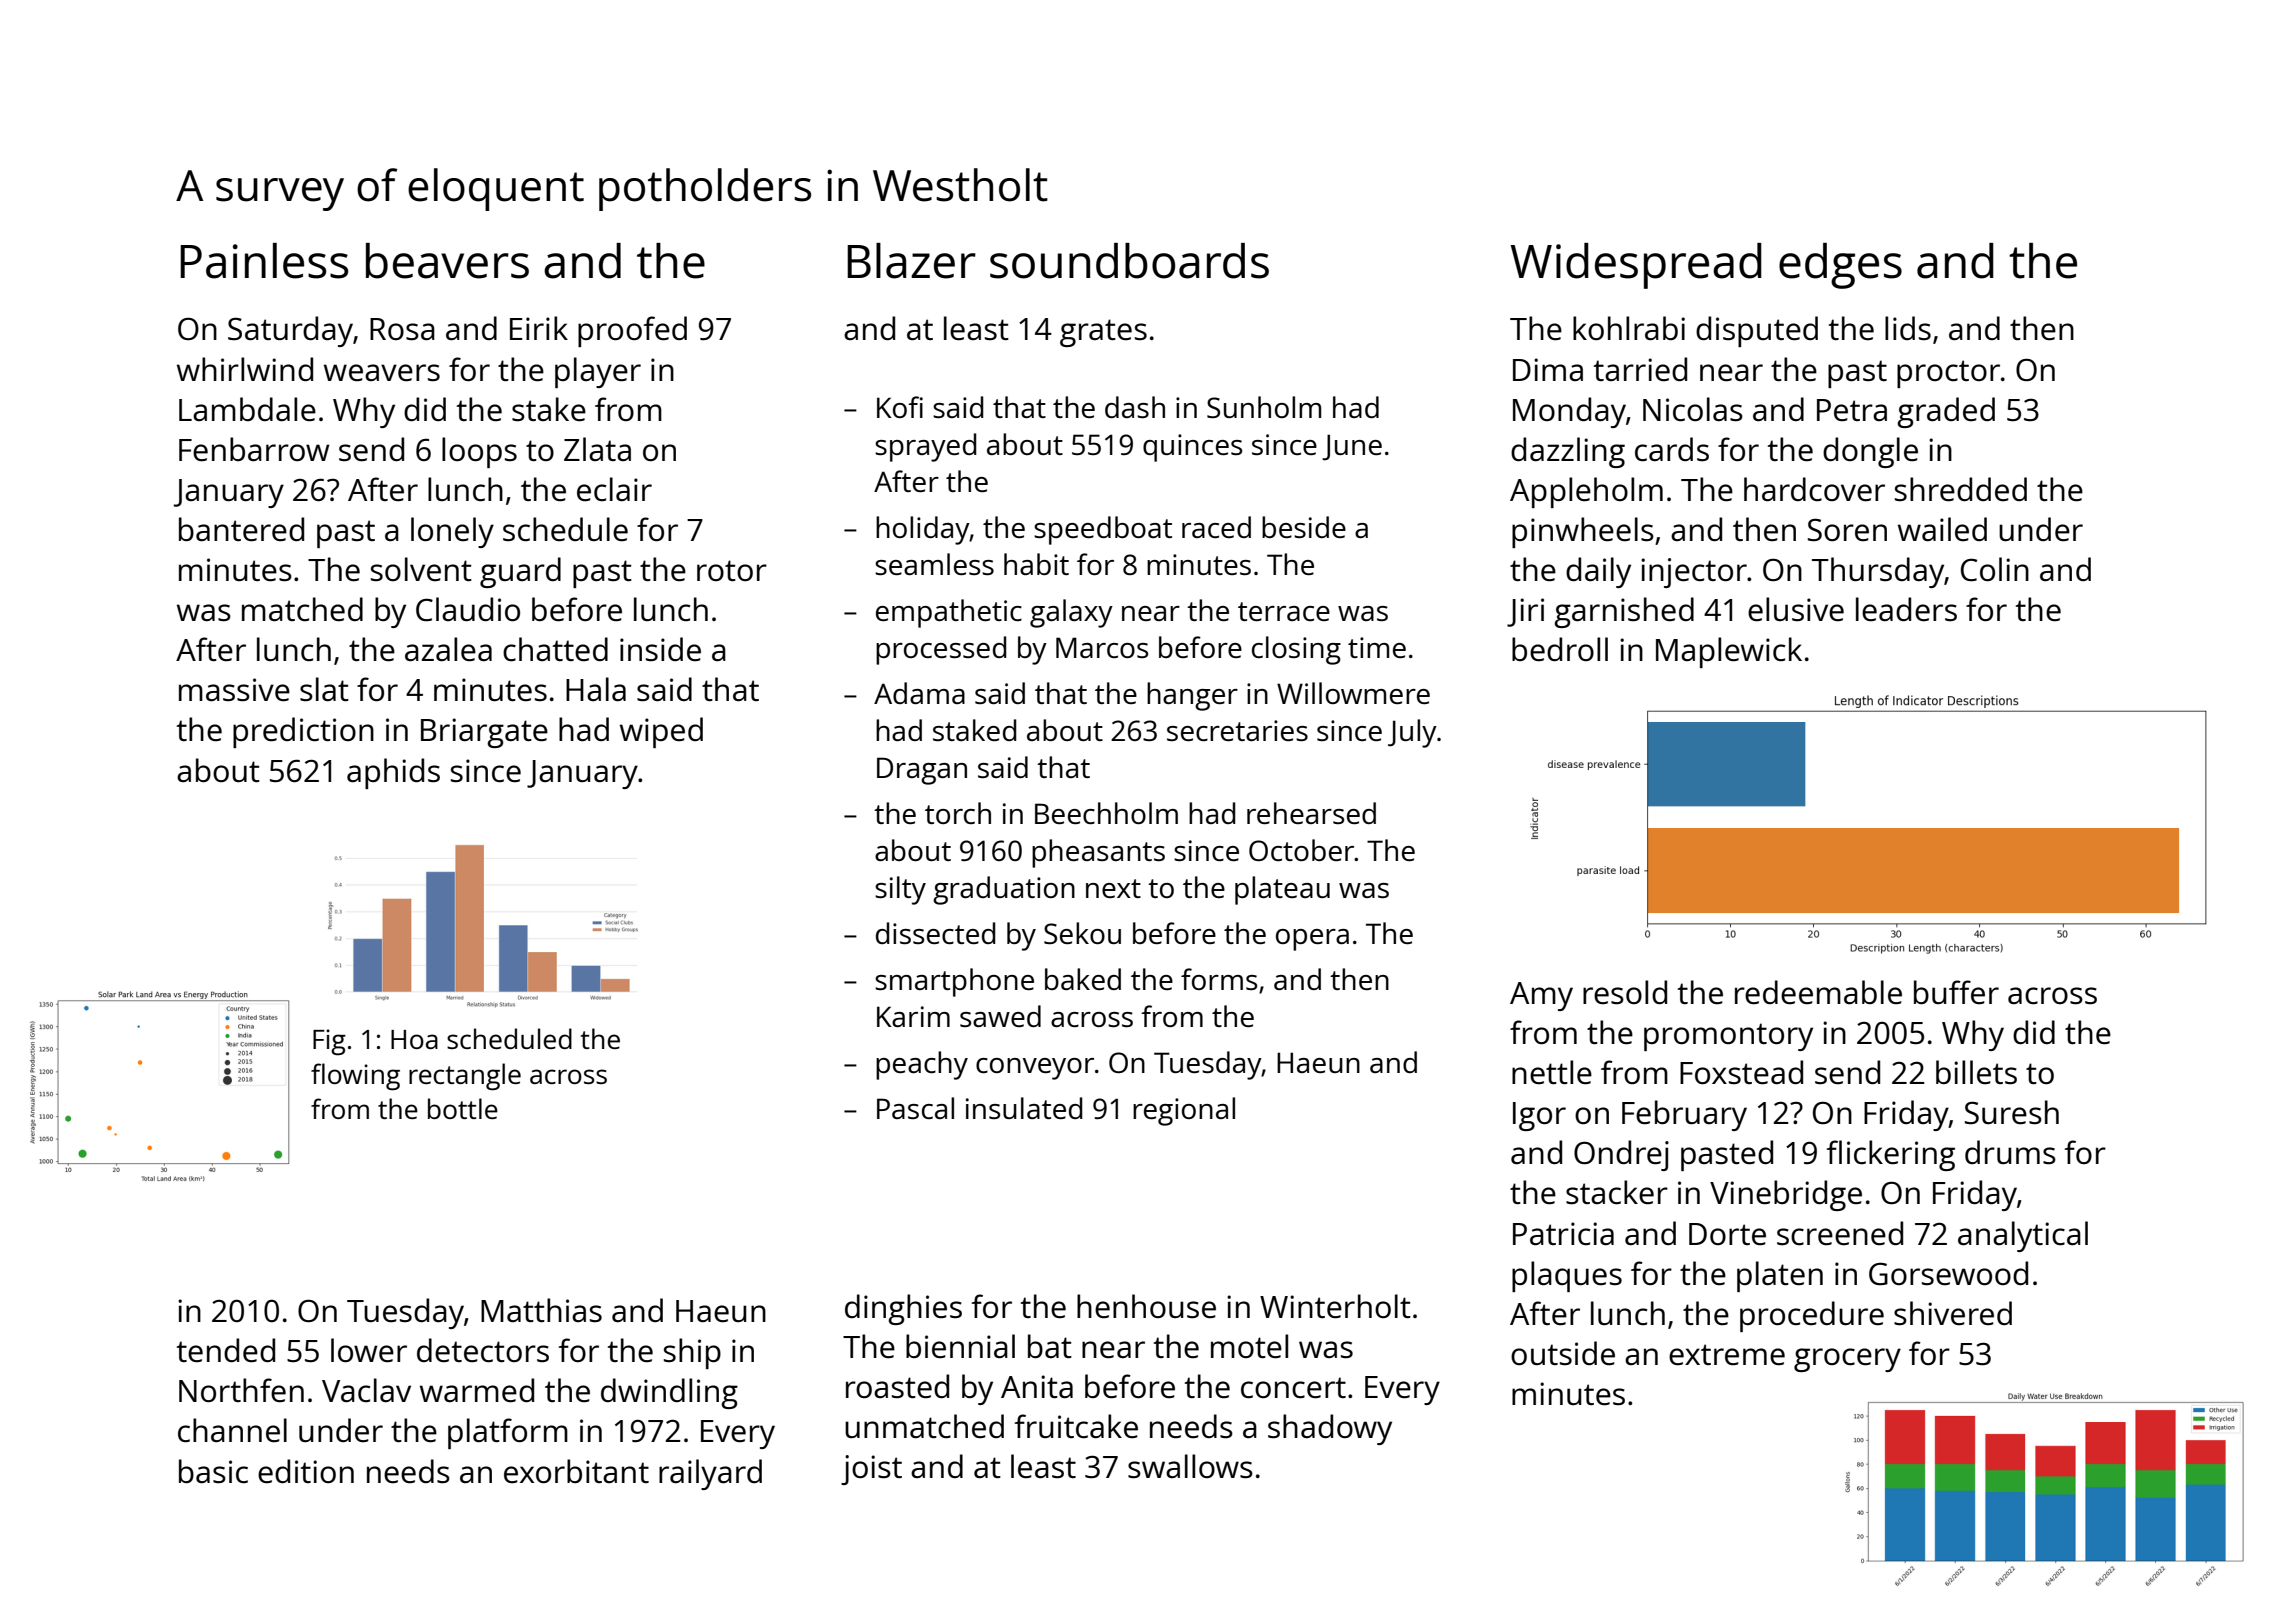 This screenshot has height=1620, width=2292. What do you see at coordinates (1840, 266) in the screenshot?
I see `edges` at bounding box center [1840, 266].
